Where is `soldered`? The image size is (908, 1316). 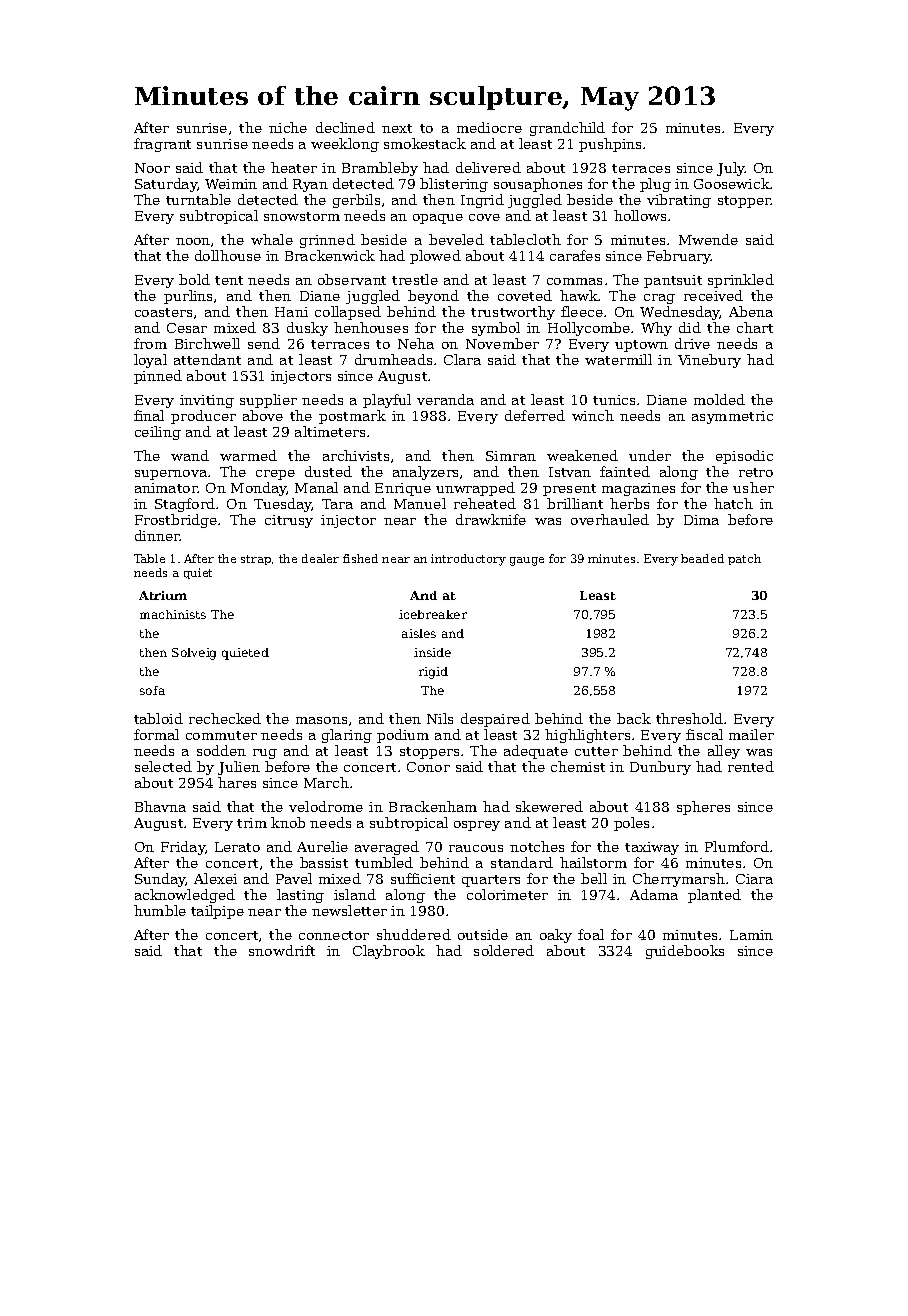
soldered is located at coordinates (504, 950).
